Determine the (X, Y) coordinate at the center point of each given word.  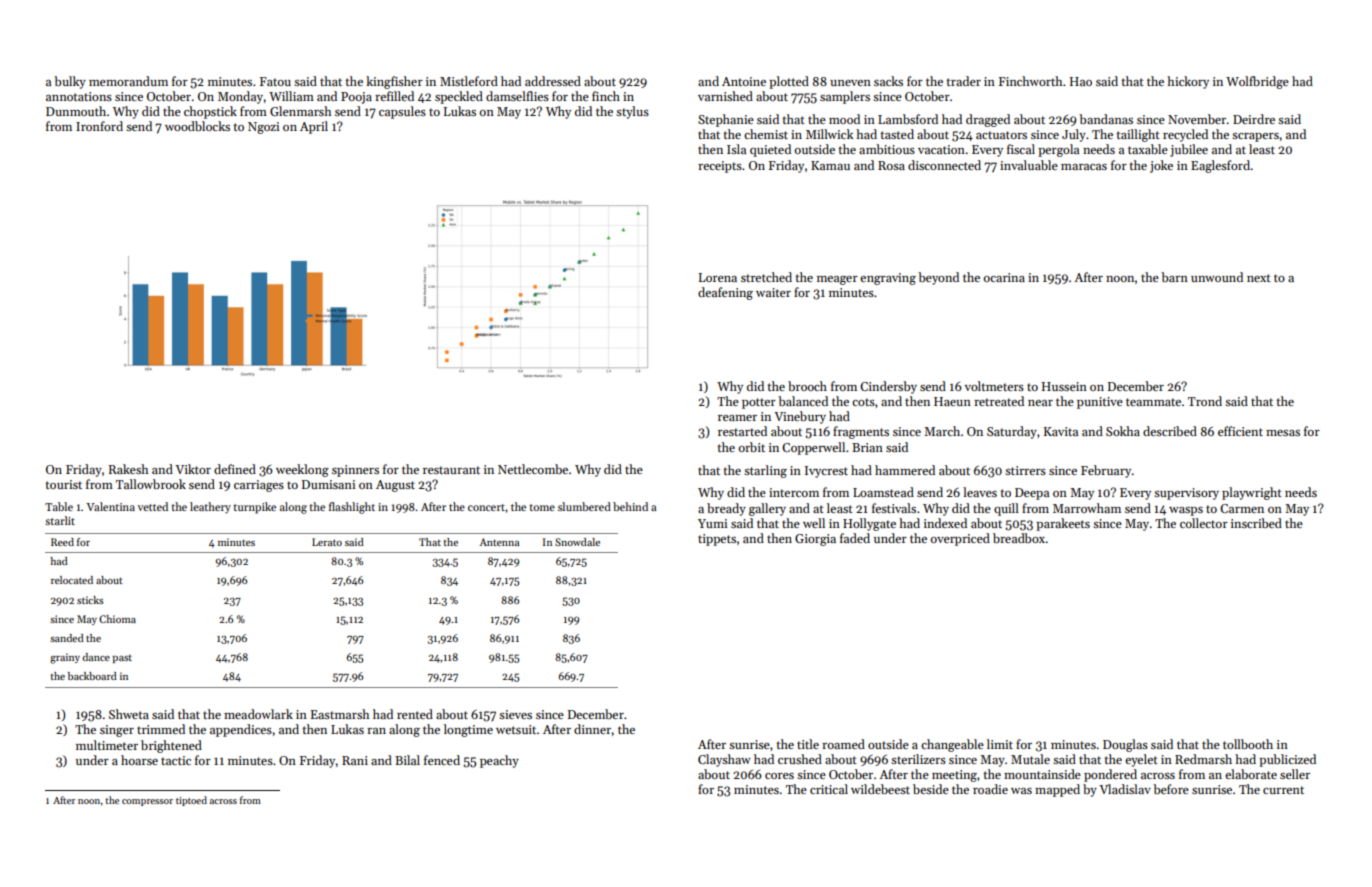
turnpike (254, 508)
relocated (72, 580)
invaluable (1029, 165)
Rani (355, 760)
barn (1174, 277)
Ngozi (263, 128)
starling (765, 471)
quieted (770, 150)
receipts (720, 167)
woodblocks (197, 126)
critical (829, 789)
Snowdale (577, 542)
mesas (1283, 433)
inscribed (1256, 523)
